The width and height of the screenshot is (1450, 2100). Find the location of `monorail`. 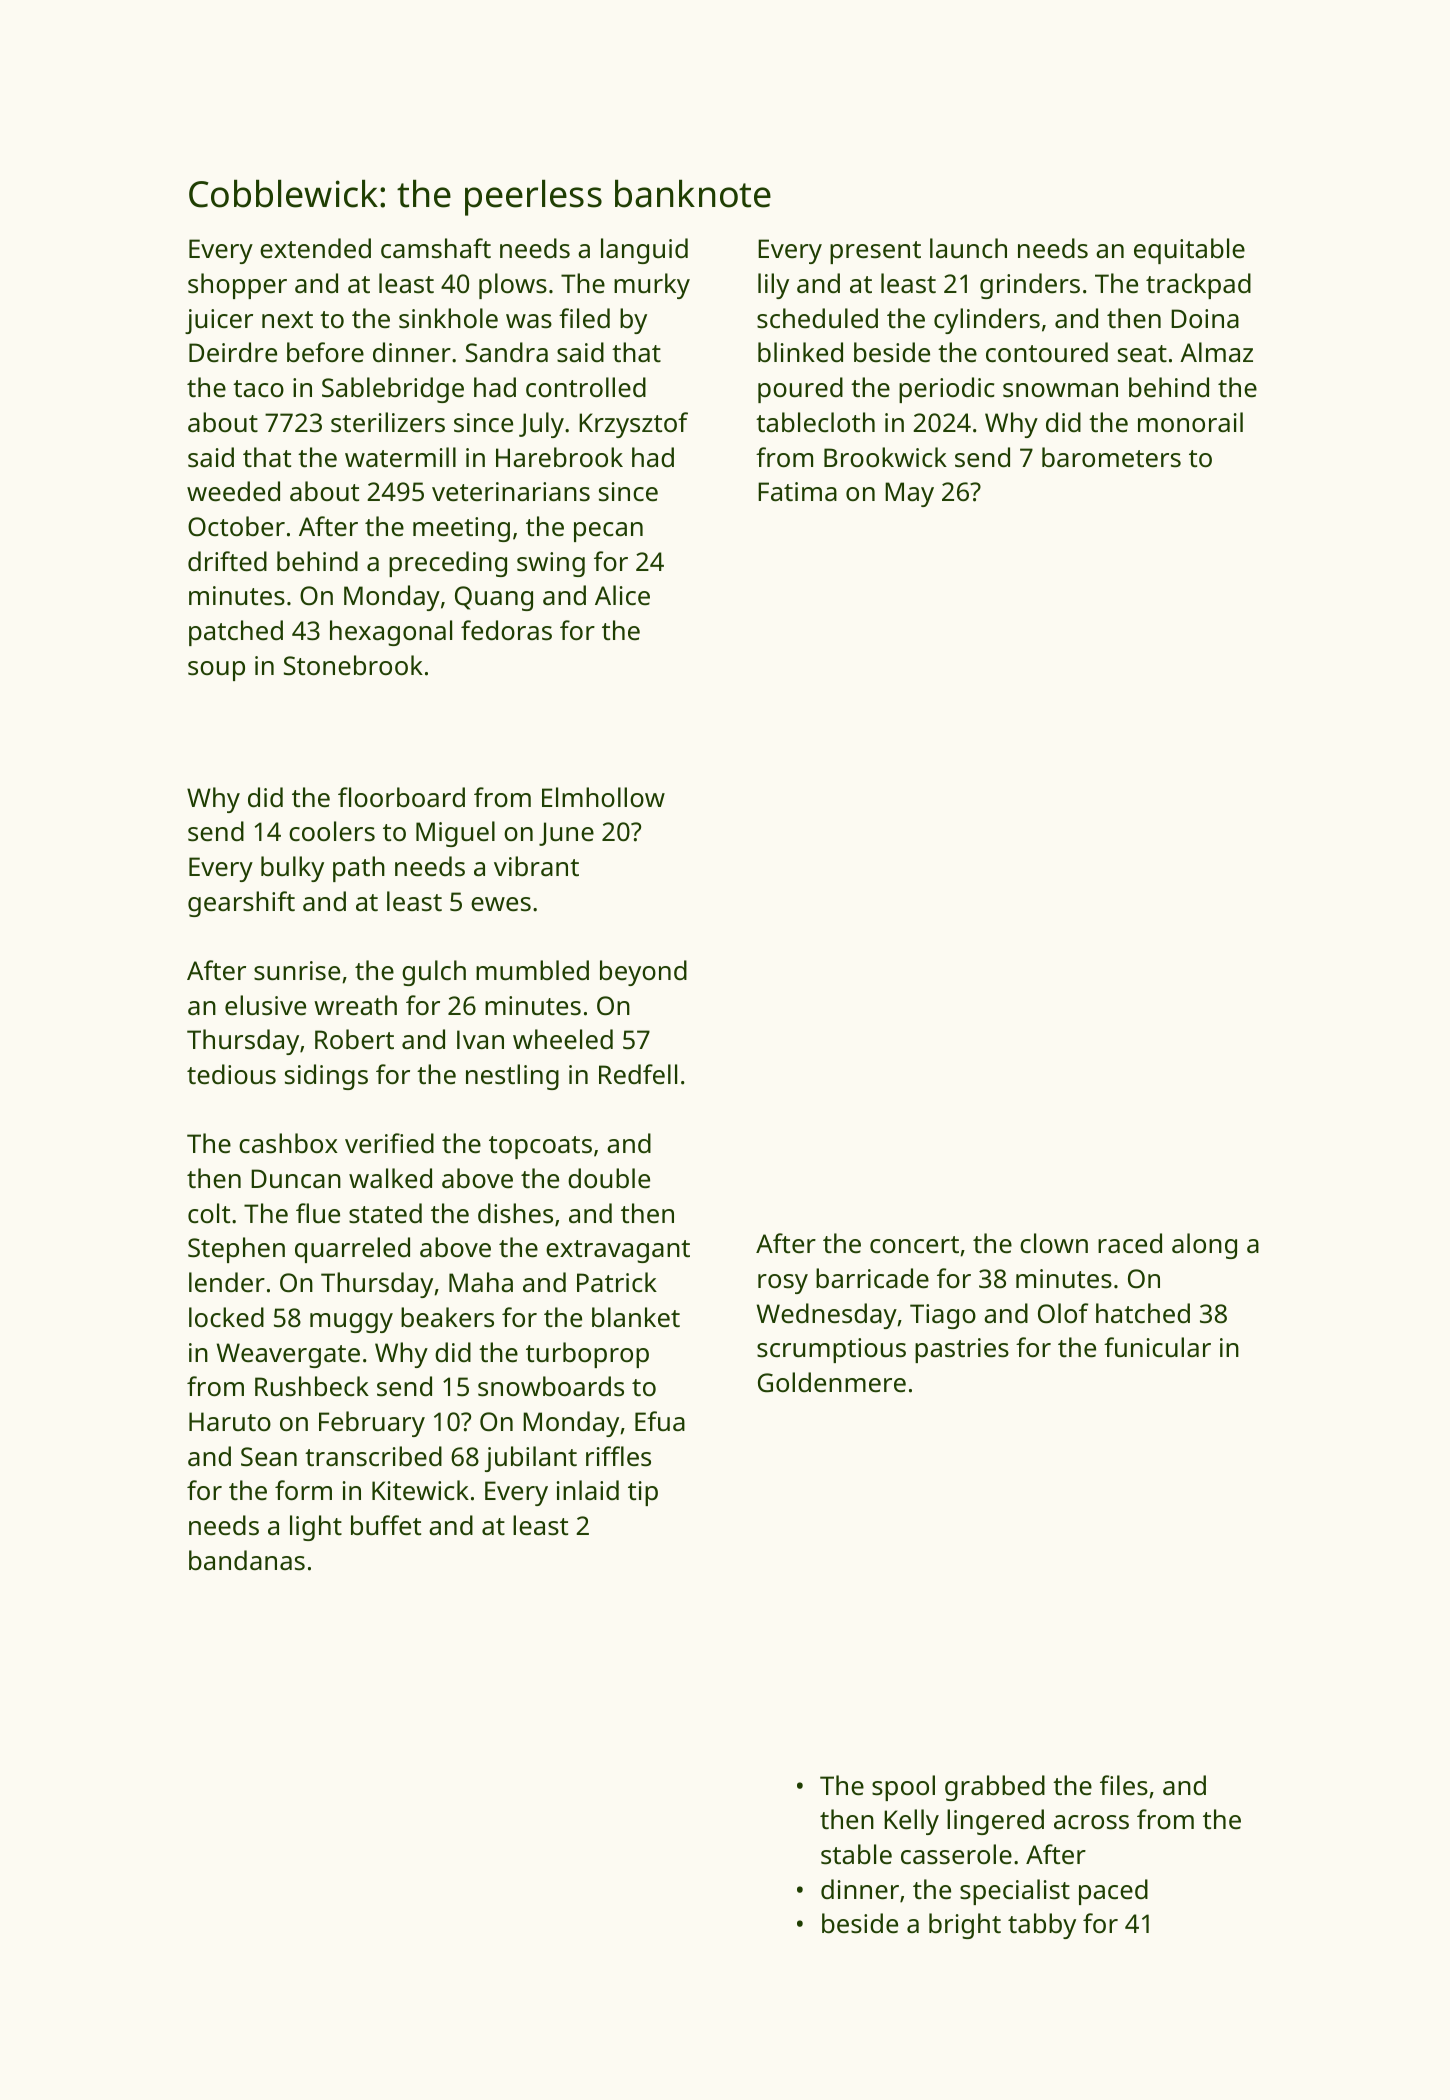

monorail is located at coordinates (1190, 422).
